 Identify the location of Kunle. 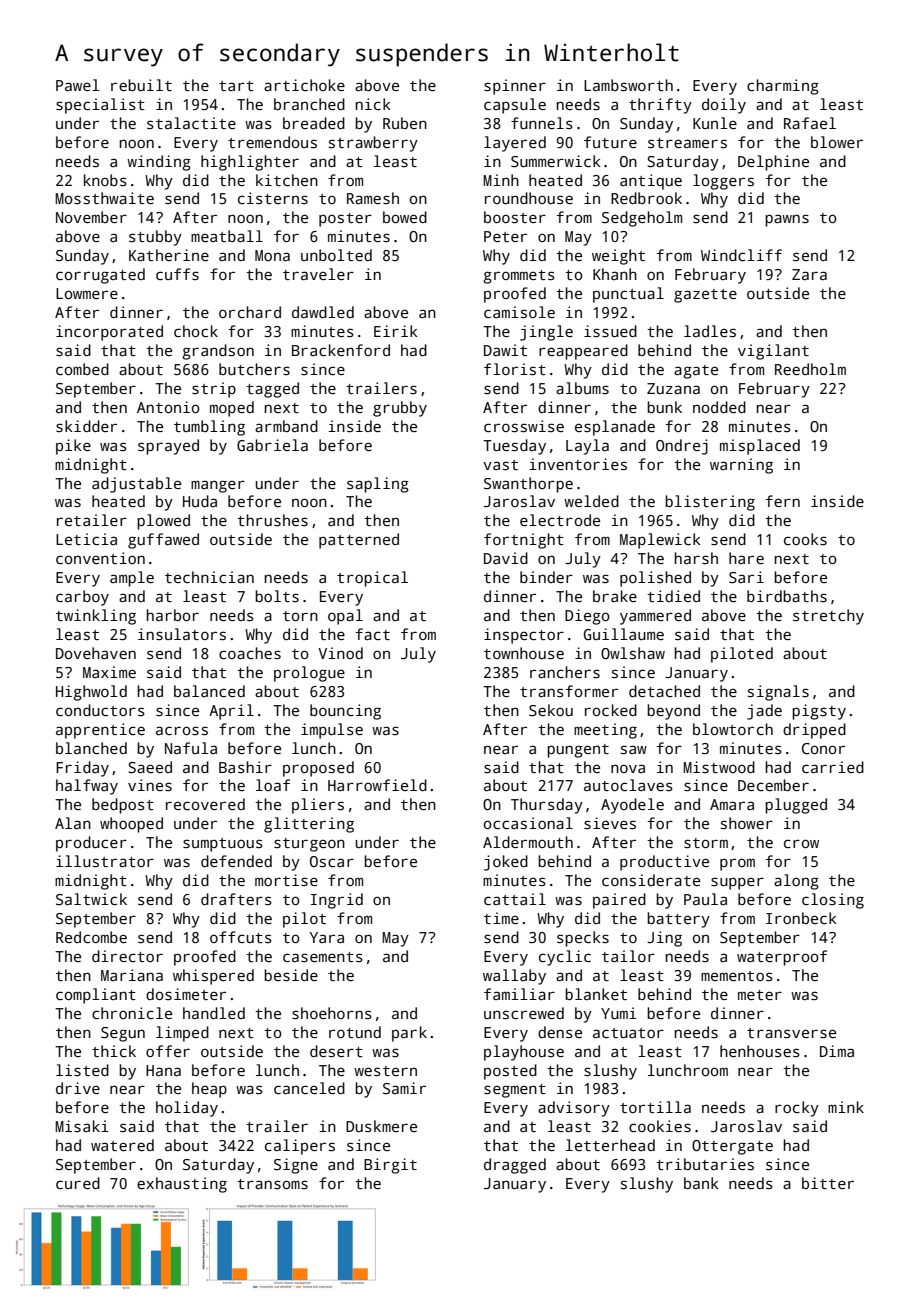
(715, 123).
